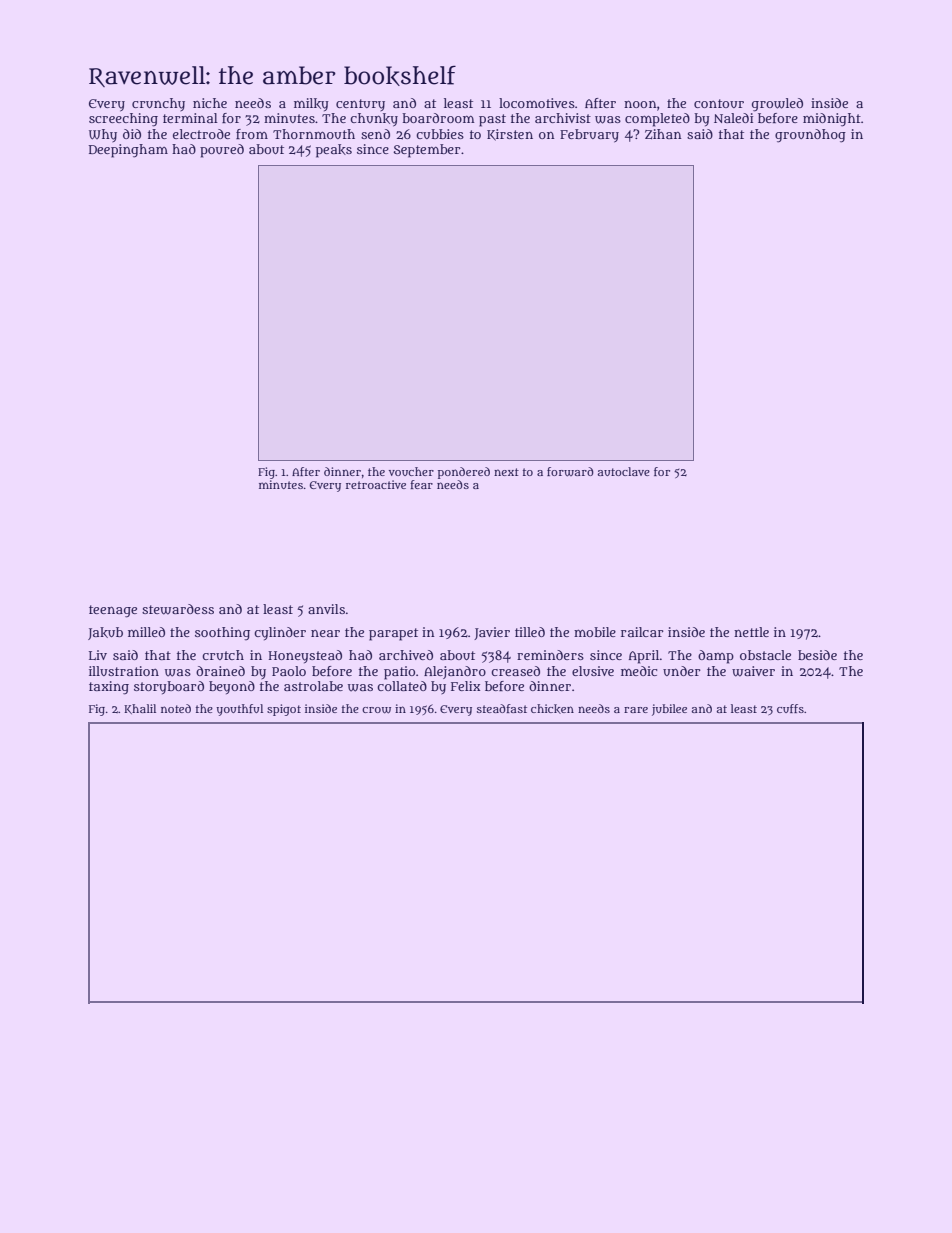 This screenshot has height=1233, width=952. Describe the element at coordinates (810, 136) in the screenshot. I see `groundhog` at that location.
